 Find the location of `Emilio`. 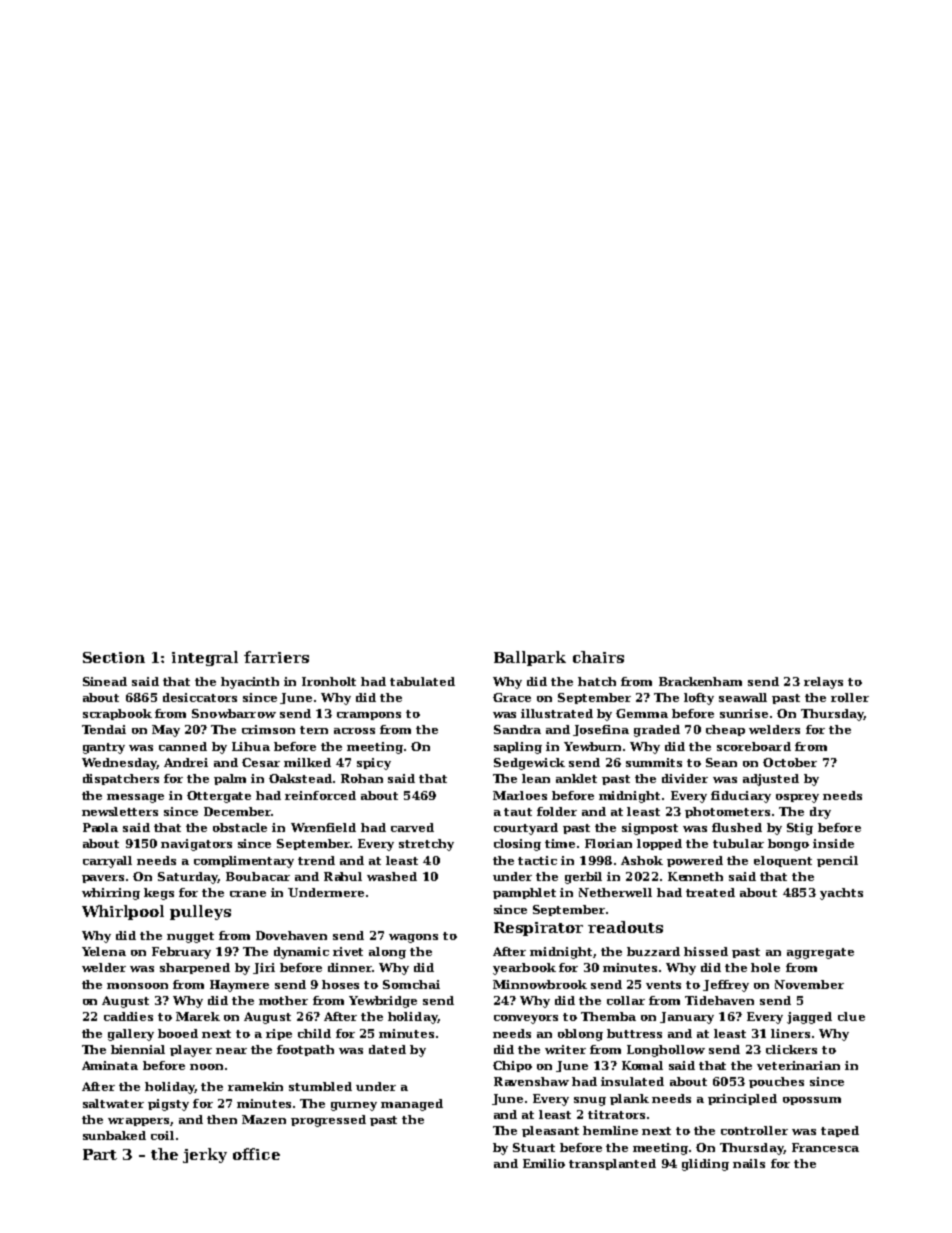

Emilio is located at coordinates (544, 1163).
